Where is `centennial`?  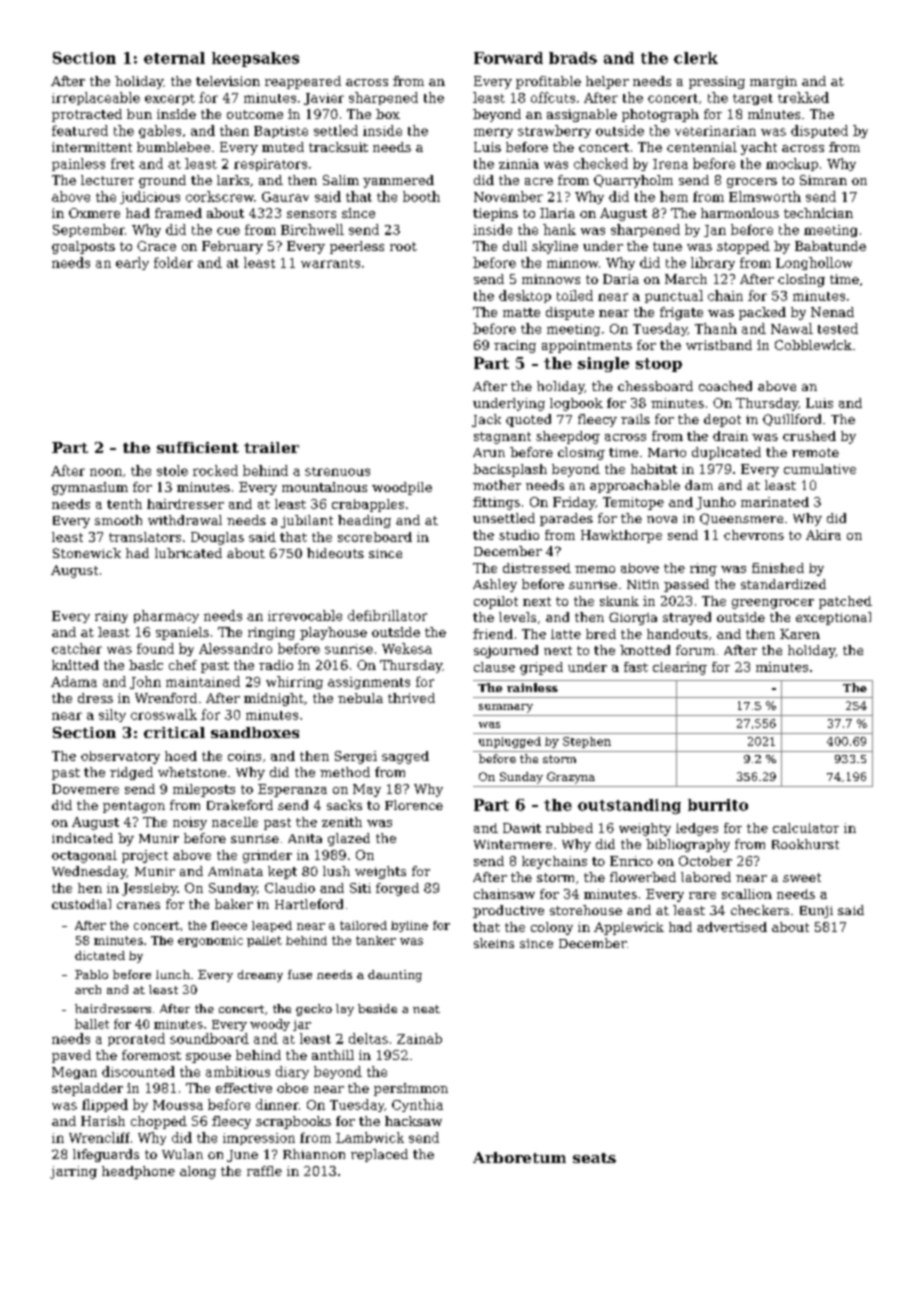 centennial is located at coordinates (702, 147).
